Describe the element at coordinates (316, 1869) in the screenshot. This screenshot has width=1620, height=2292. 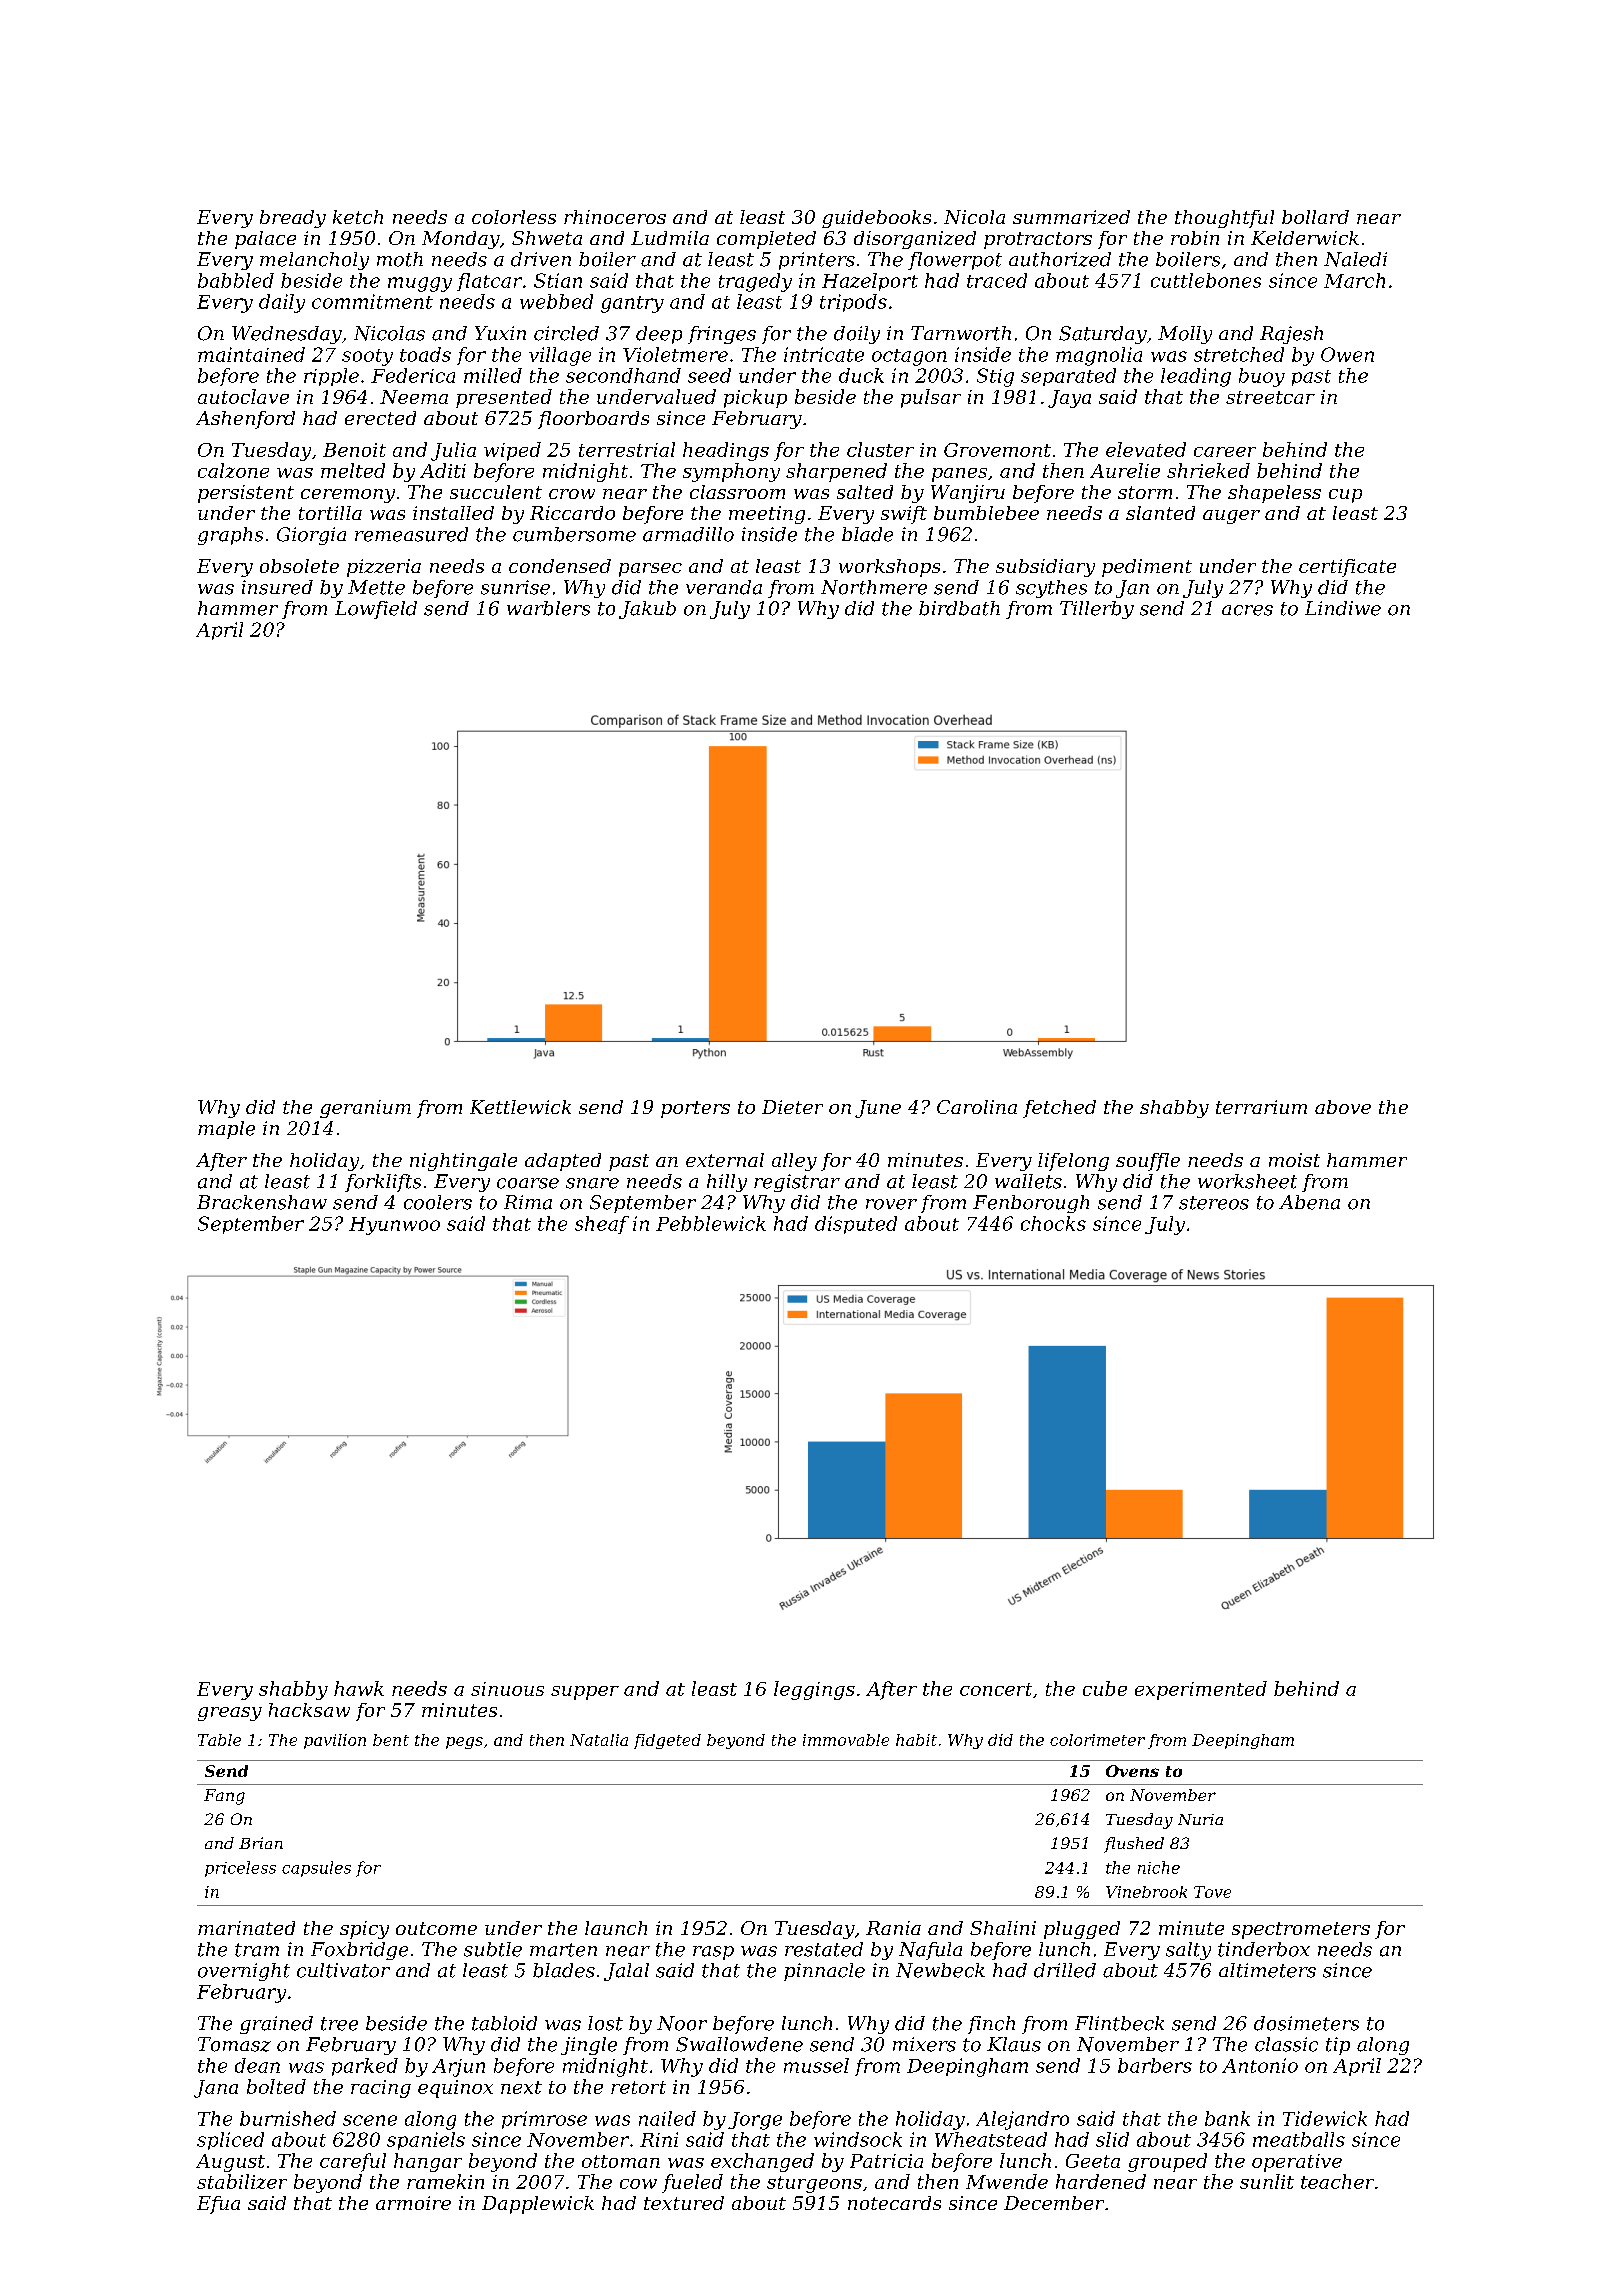
I see `capsules` at that location.
